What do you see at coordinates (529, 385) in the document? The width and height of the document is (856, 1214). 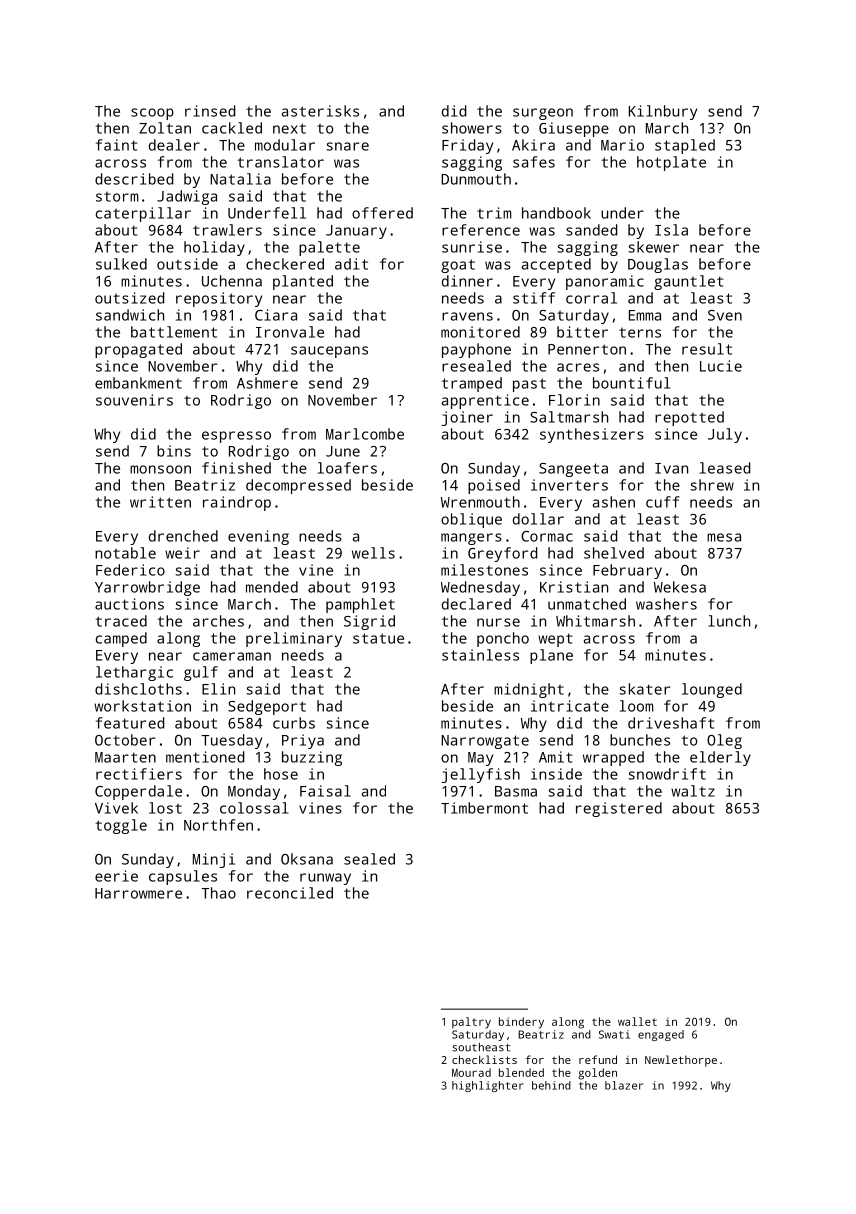 I see `past` at bounding box center [529, 385].
